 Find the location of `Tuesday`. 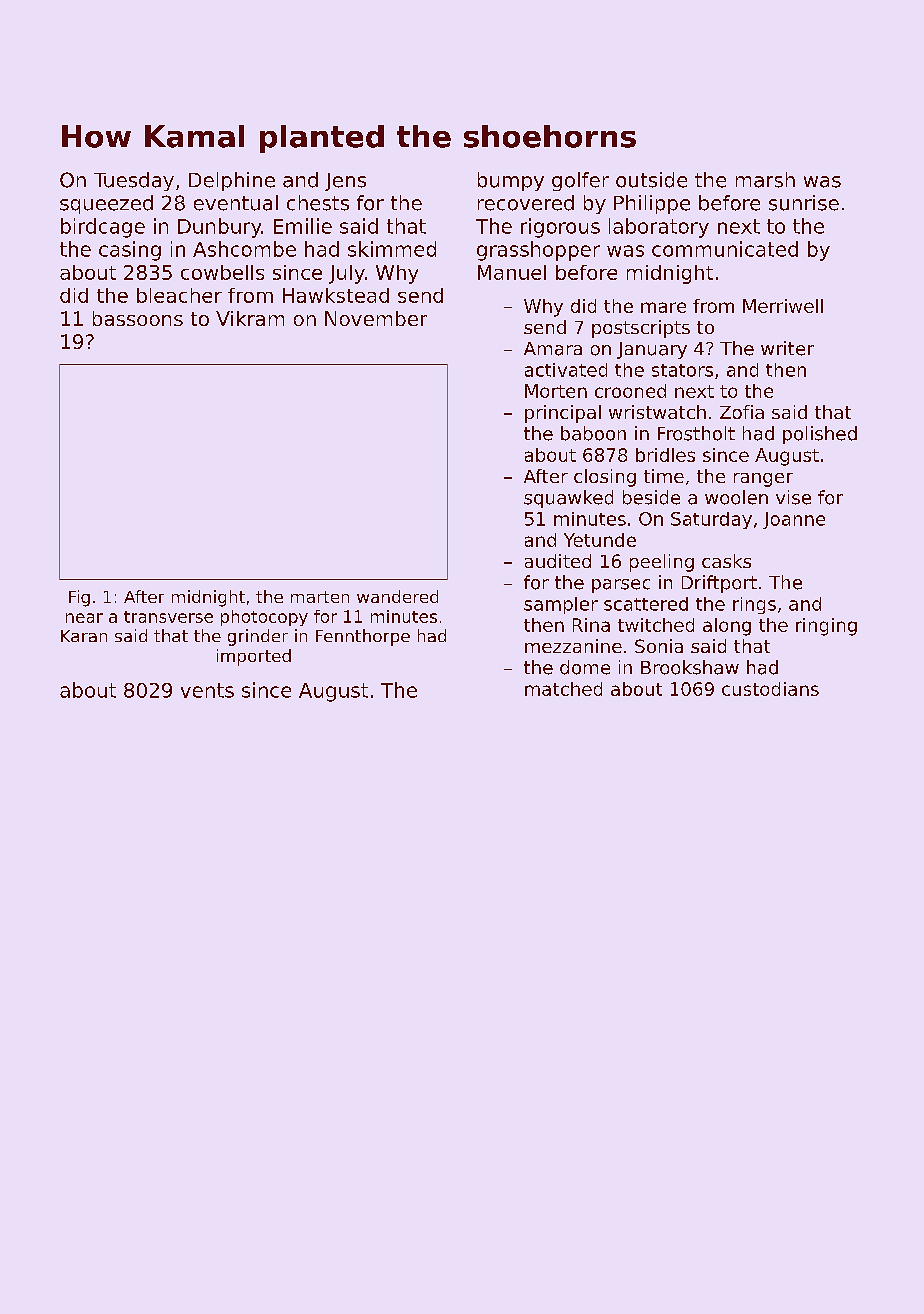

Tuesday is located at coordinates (134, 181).
